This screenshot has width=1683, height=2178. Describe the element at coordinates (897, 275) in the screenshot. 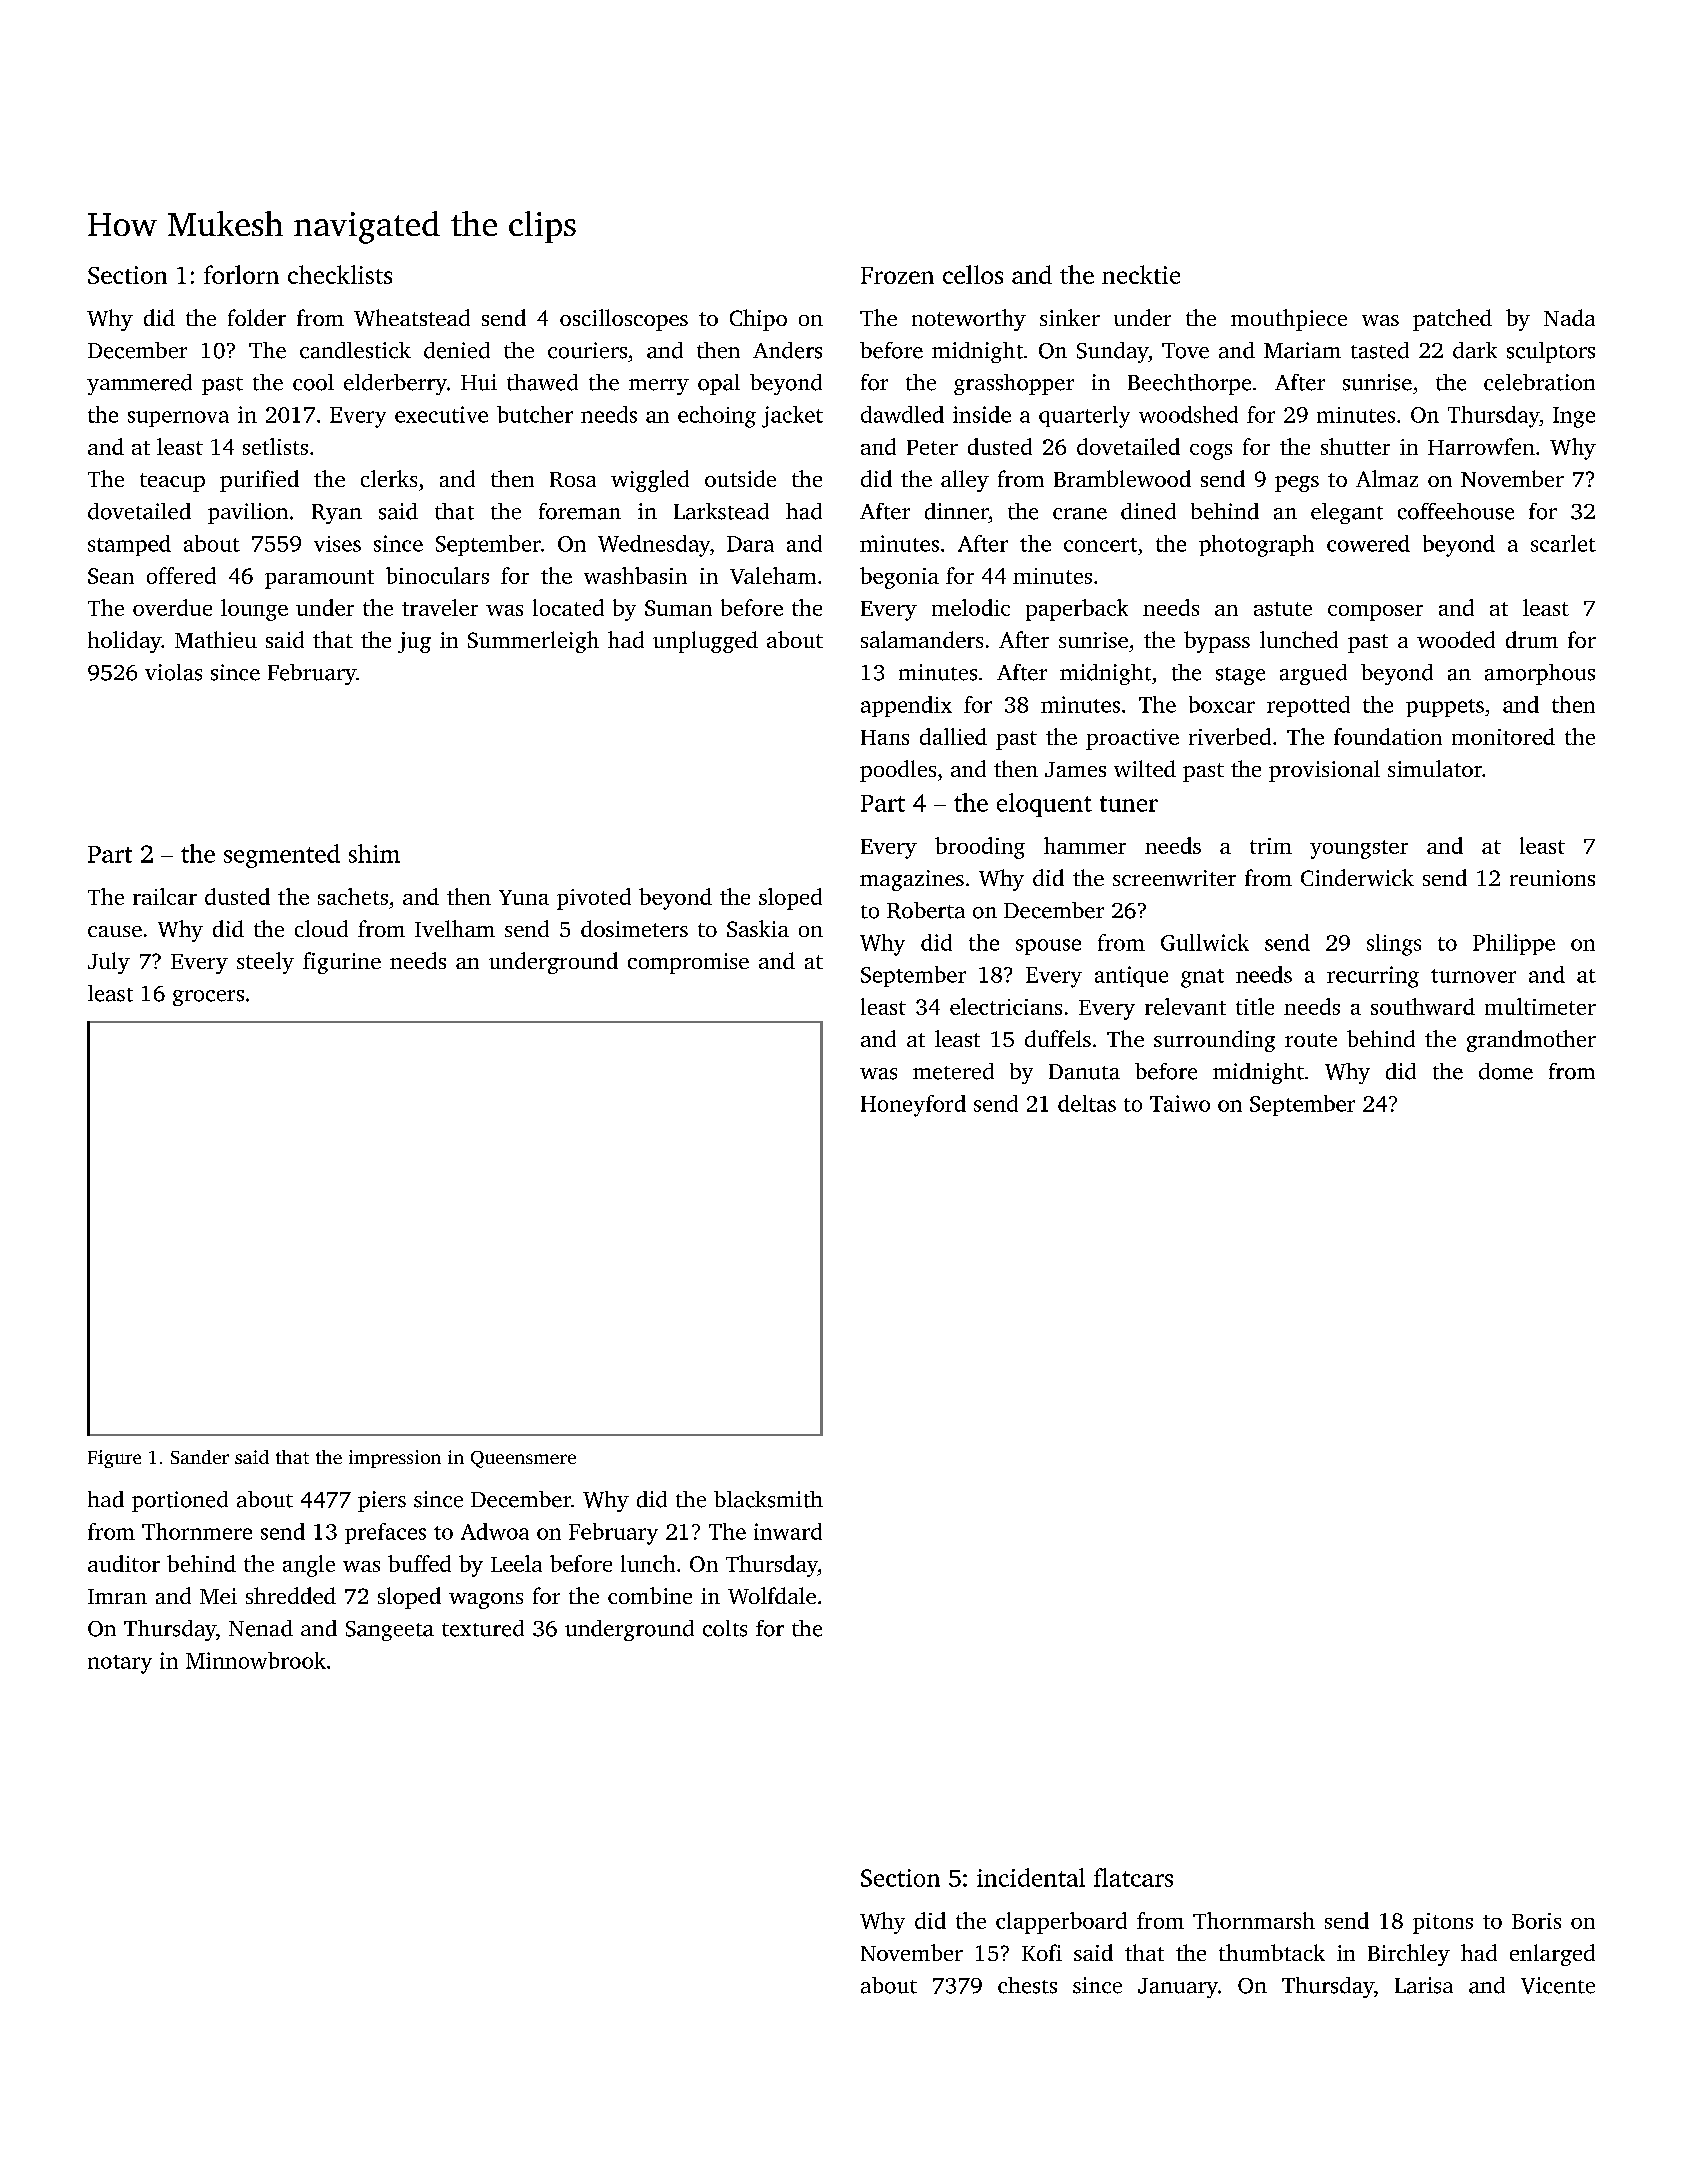

I see `Frozen` at that location.
